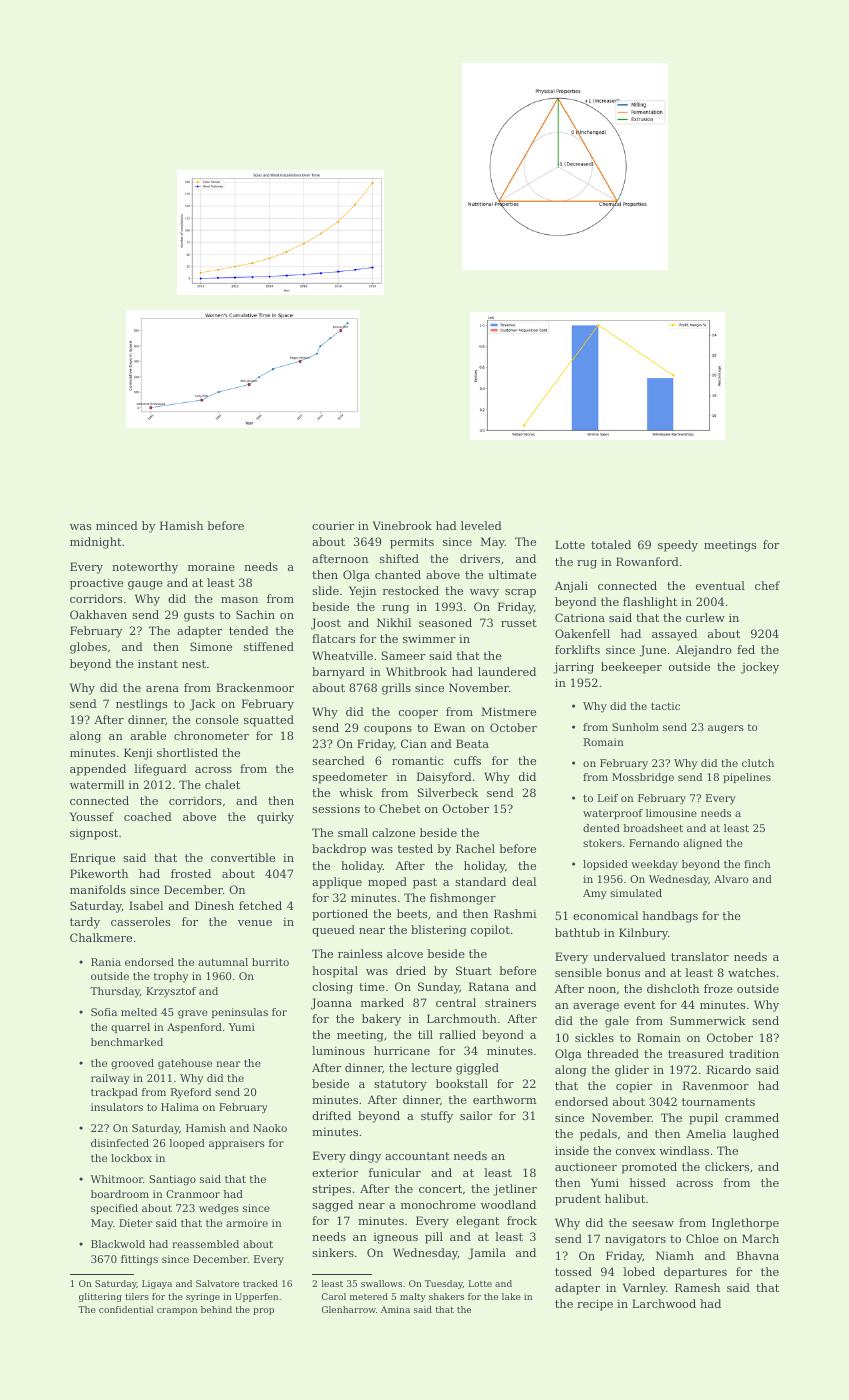 This image has width=849, height=1400. What do you see at coordinates (731, 879) in the image?
I see `Alvaro` at bounding box center [731, 879].
